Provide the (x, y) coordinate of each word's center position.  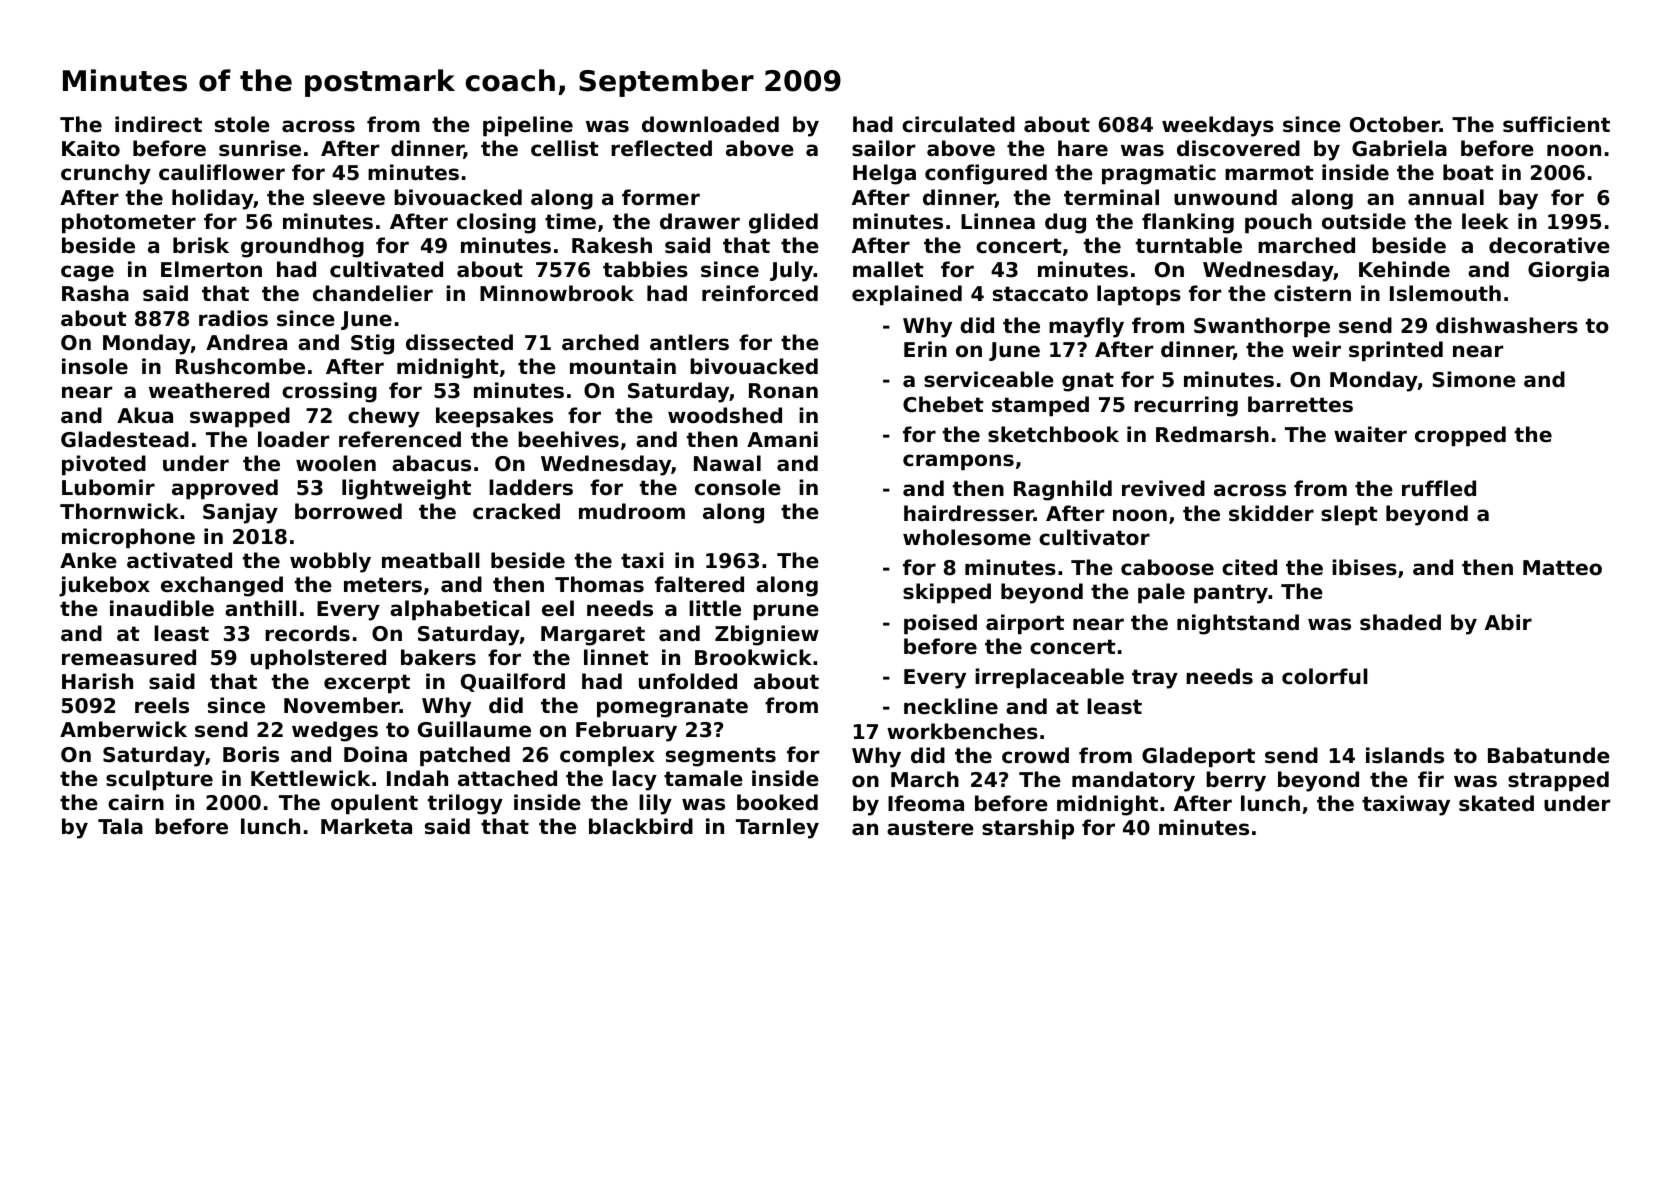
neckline (951, 706)
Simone (1474, 379)
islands (1405, 755)
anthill (261, 608)
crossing (329, 392)
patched (465, 756)
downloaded (710, 124)
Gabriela (1399, 148)
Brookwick (753, 657)
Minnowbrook (557, 293)
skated (1496, 803)
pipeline (528, 126)
